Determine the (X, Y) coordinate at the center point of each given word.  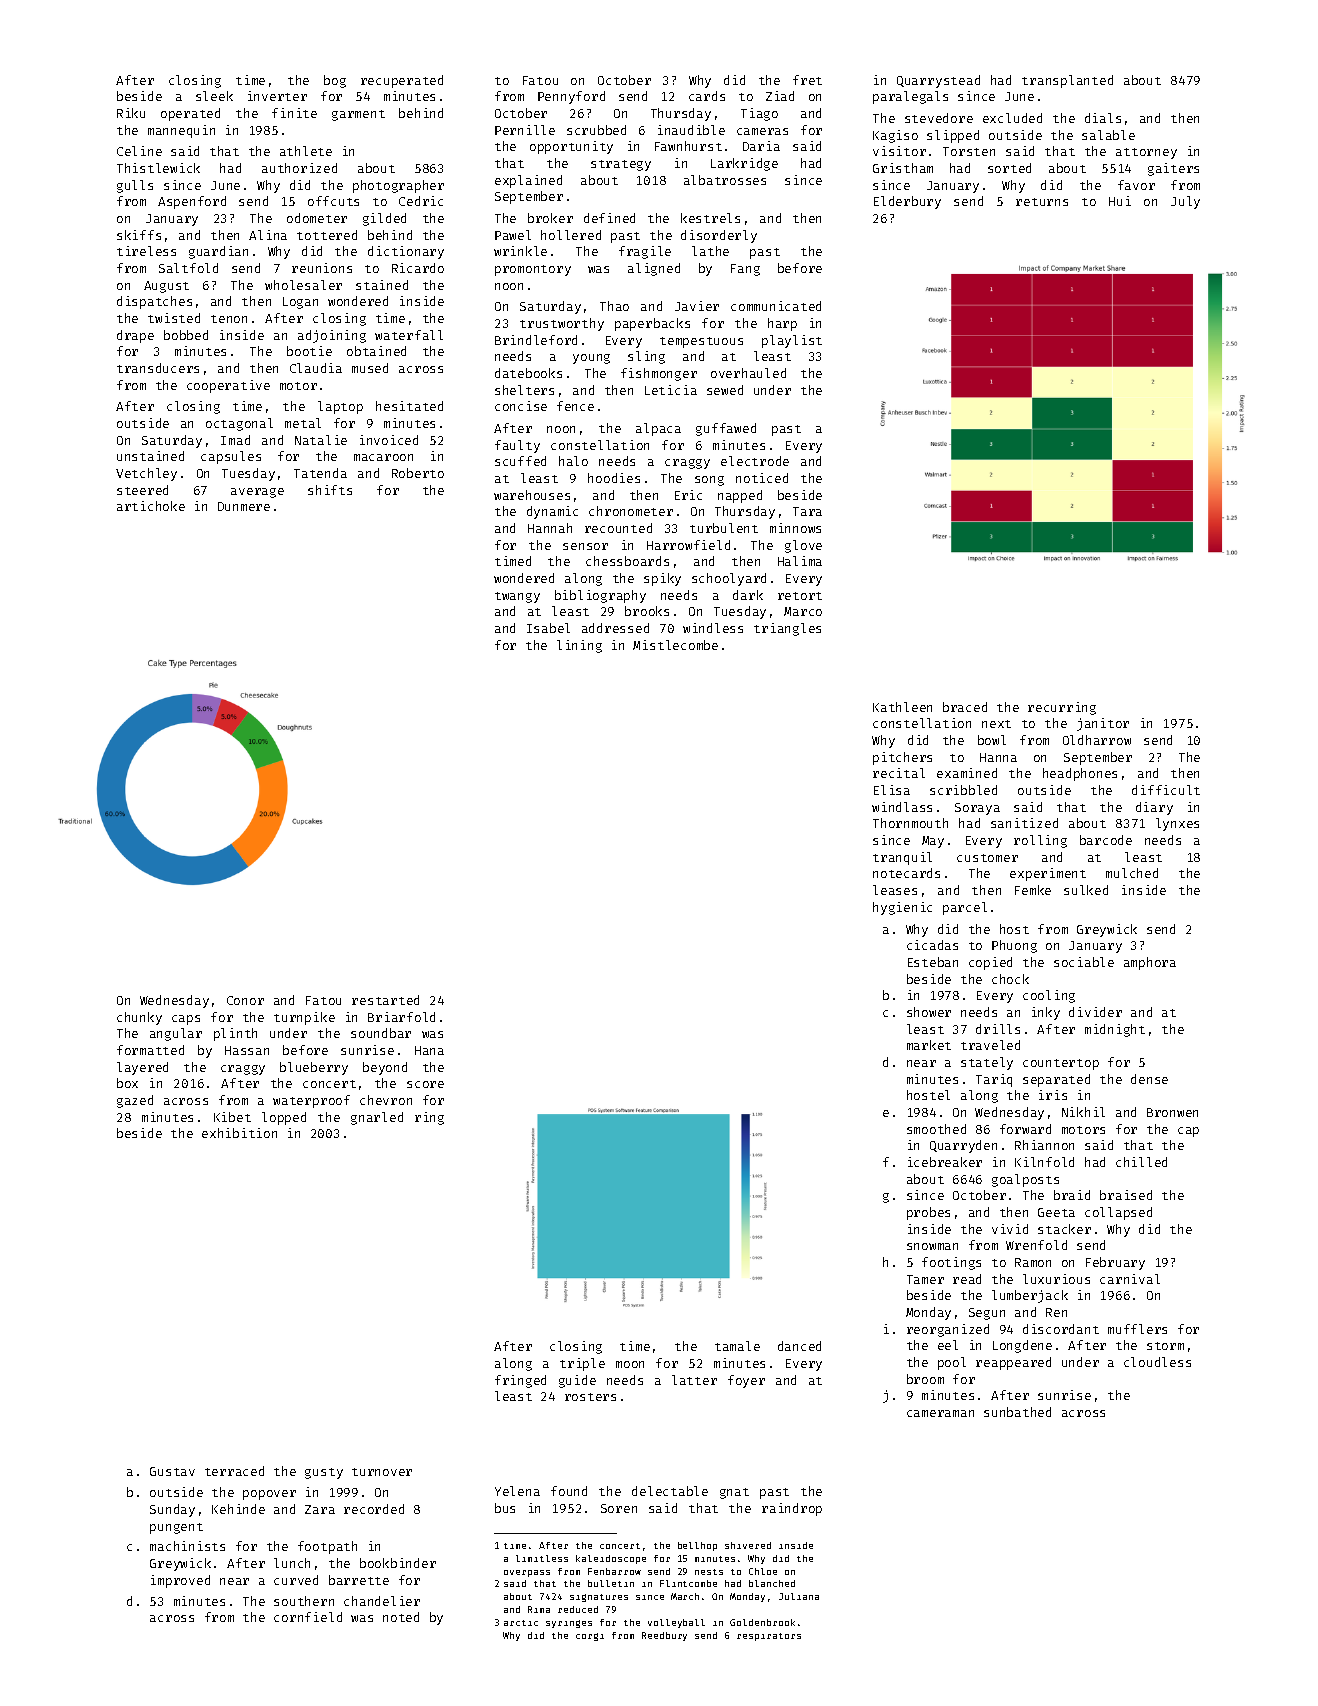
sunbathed (1017, 1412)
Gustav (172, 1471)
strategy (621, 165)
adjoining (332, 336)
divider (1095, 1012)
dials (1103, 118)
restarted (385, 1000)
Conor (245, 1000)
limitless (542, 1558)
